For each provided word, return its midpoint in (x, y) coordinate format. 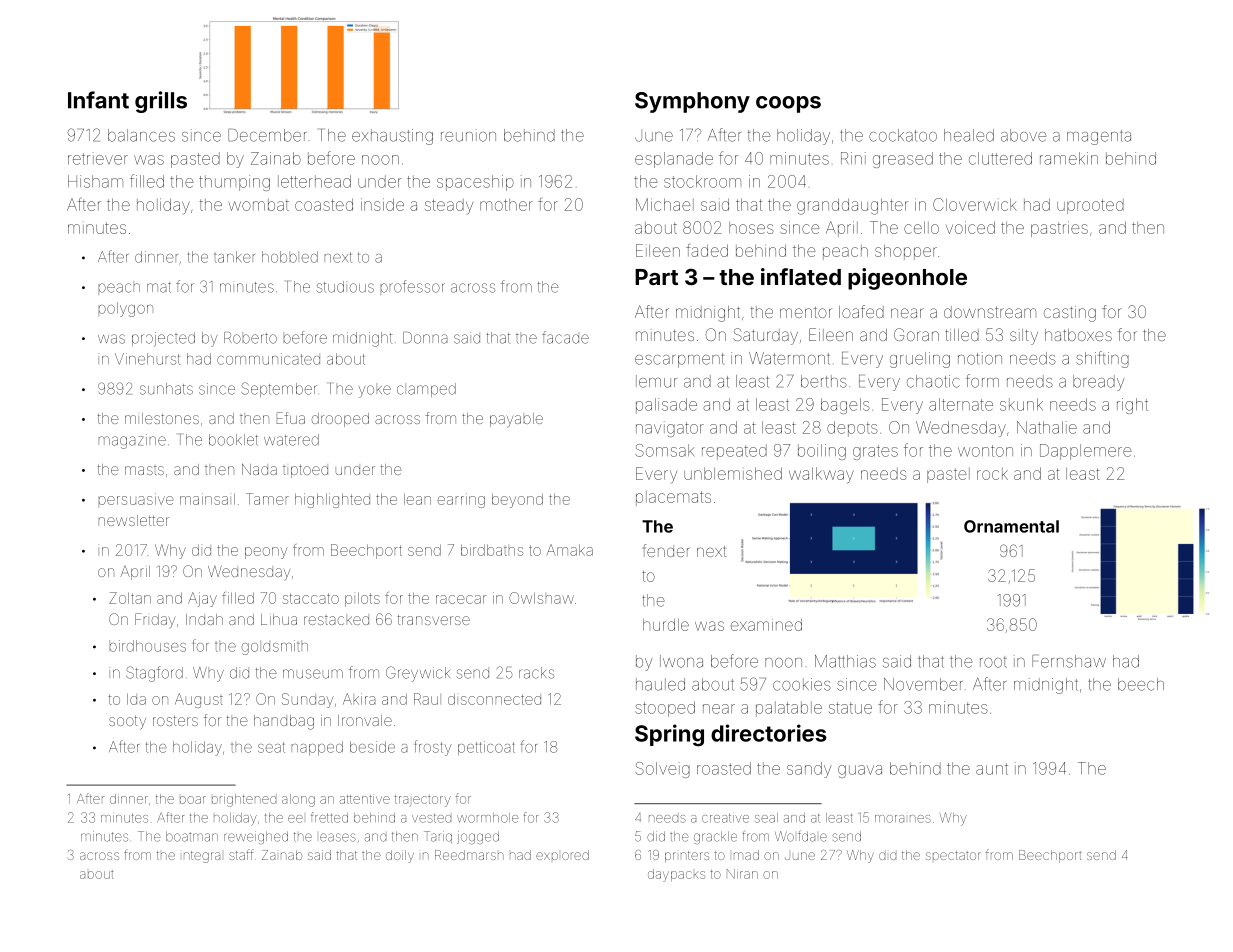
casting (1070, 314)
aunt (992, 769)
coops (788, 104)
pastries (1059, 229)
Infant (98, 100)
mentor (806, 312)
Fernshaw (1069, 661)
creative (725, 818)
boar (193, 800)
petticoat (486, 748)
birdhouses (148, 646)
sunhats (166, 389)
